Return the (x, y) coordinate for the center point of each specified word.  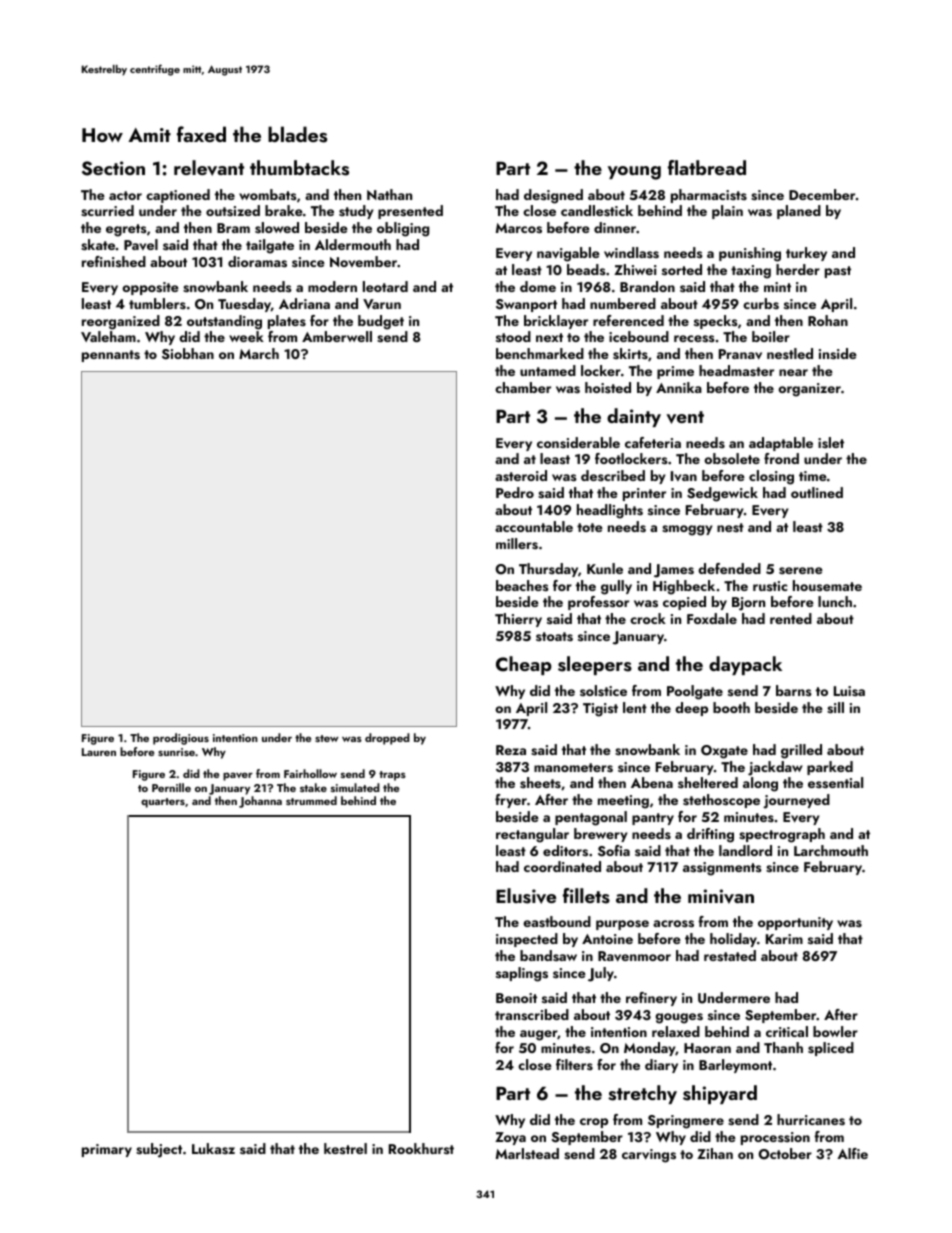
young (634, 173)
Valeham (108, 336)
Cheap (524, 665)
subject (159, 1150)
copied (684, 603)
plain (727, 212)
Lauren (99, 752)
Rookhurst (421, 1148)
